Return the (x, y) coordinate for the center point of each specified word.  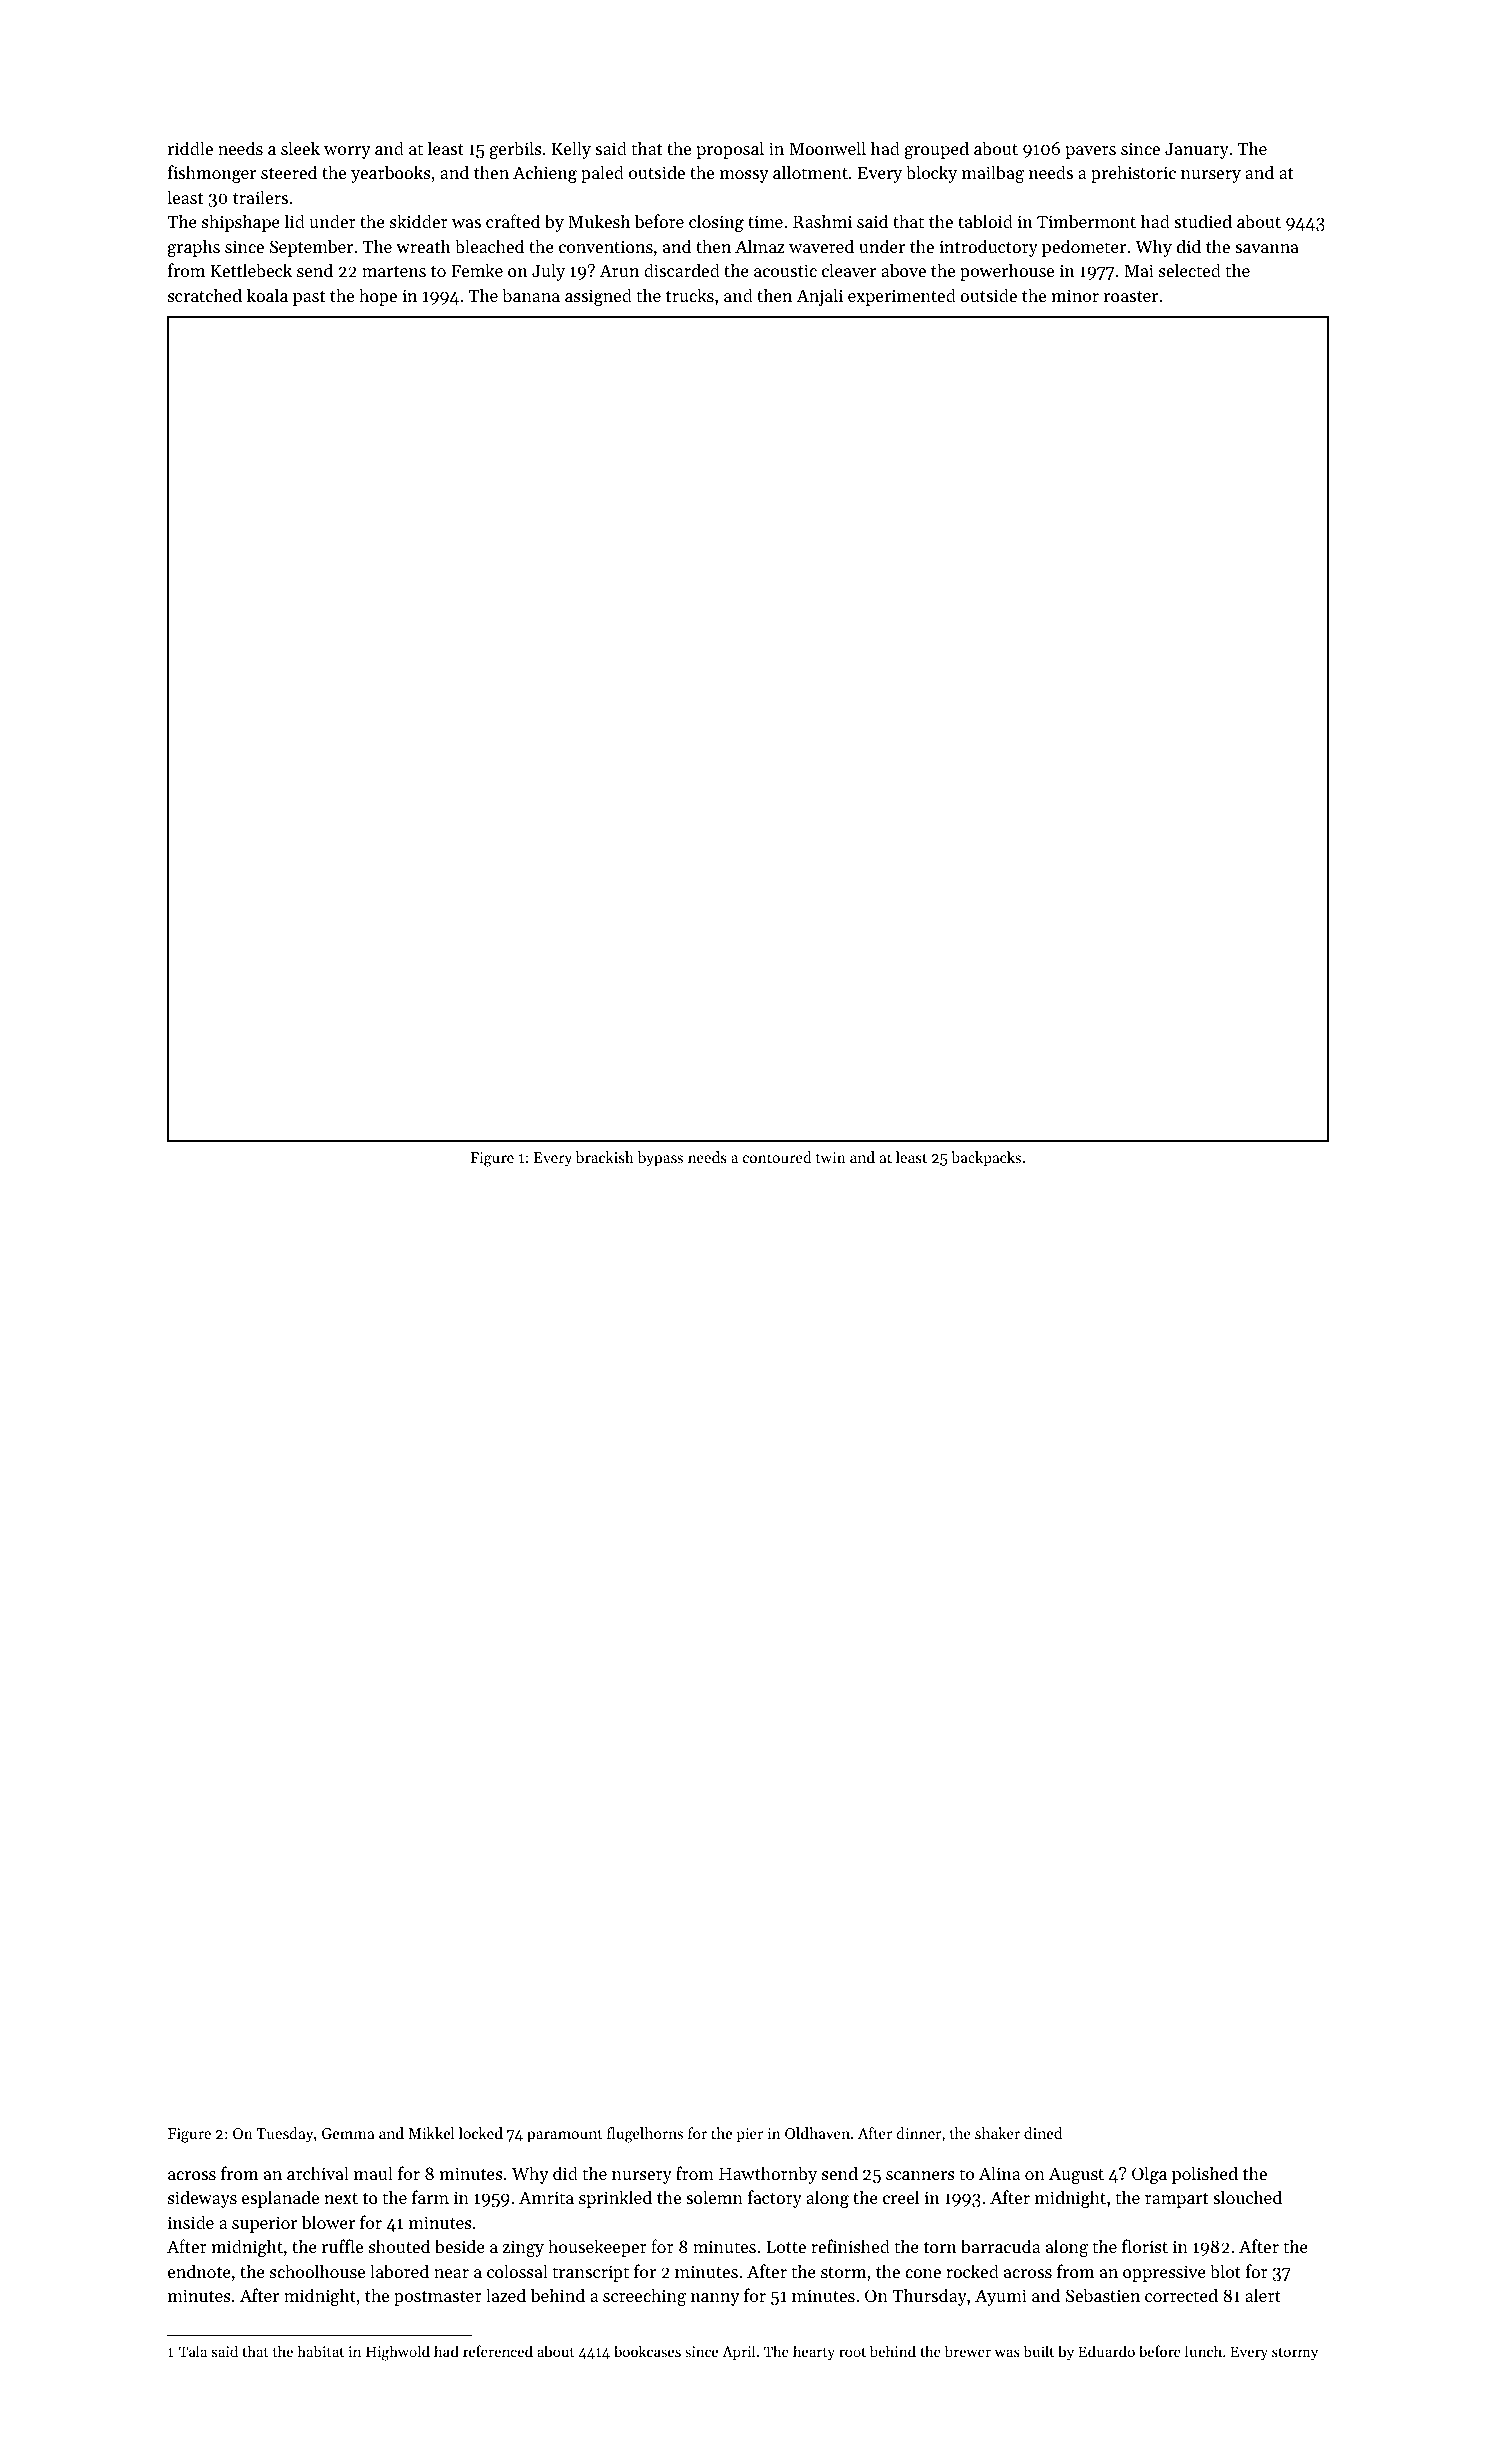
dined (1043, 2133)
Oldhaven (817, 2133)
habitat (321, 2351)
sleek (300, 148)
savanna (1267, 248)
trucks (690, 295)
